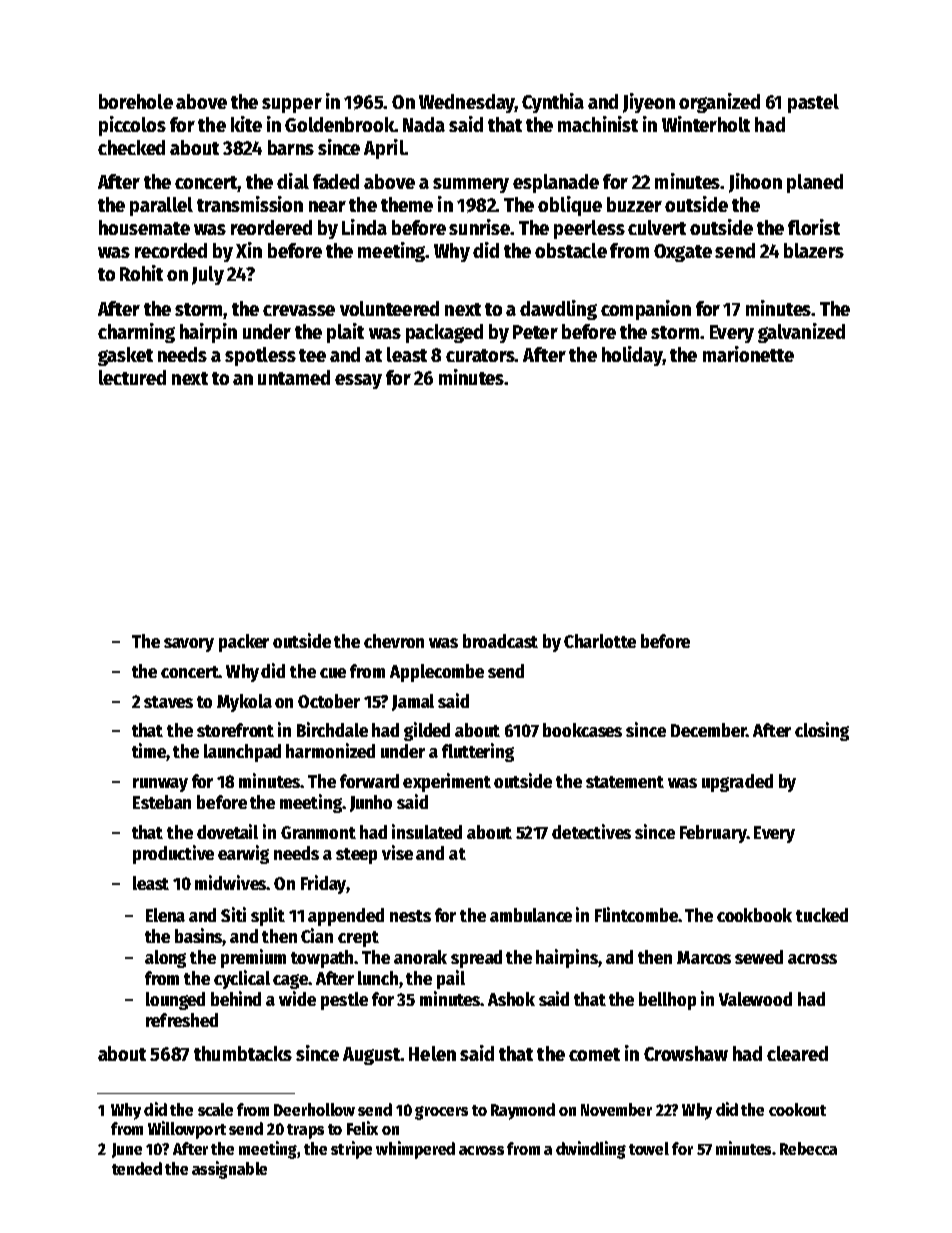  I want to click on savory, so click(189, 645).
